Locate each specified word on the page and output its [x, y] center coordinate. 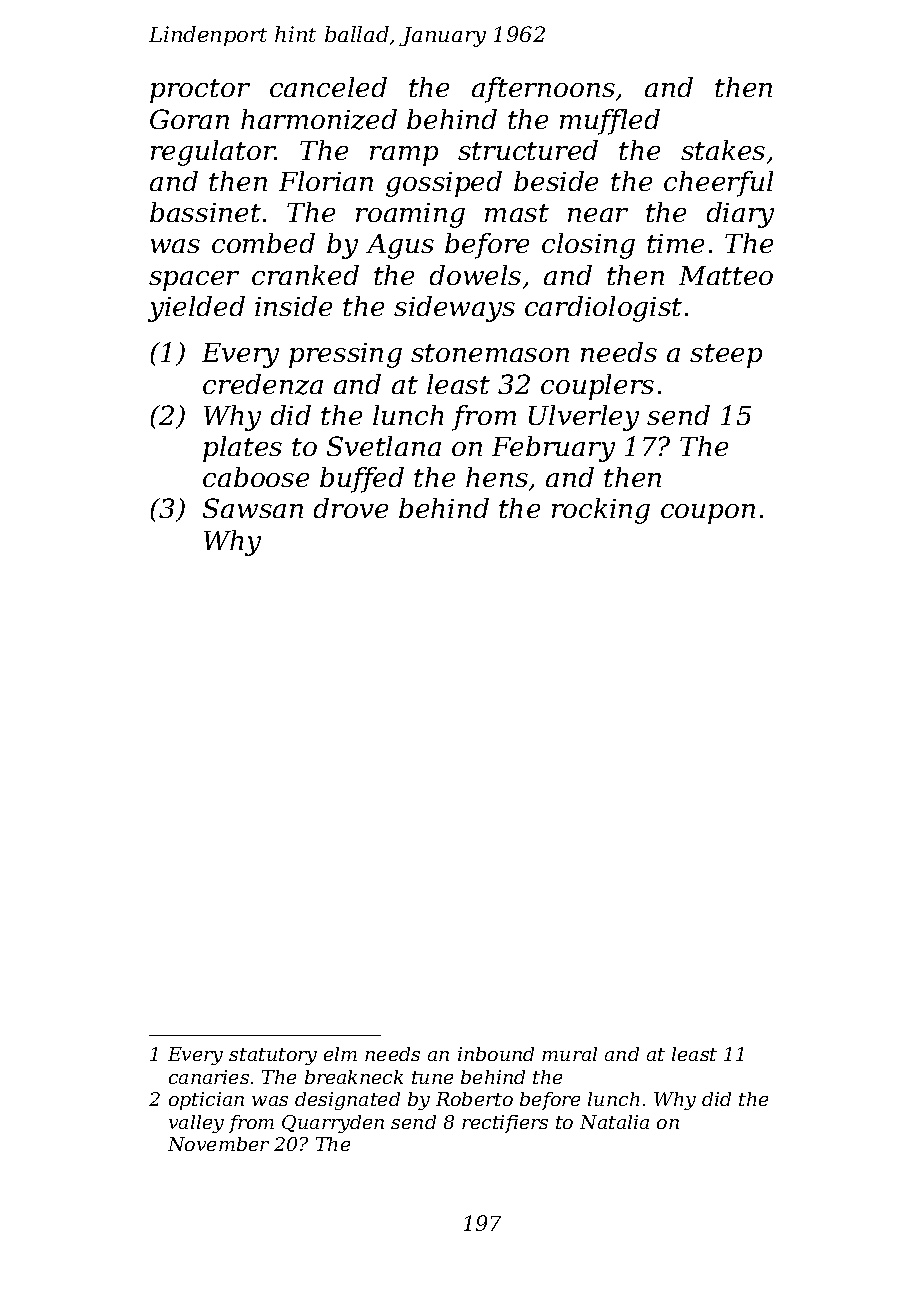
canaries [209, 1077]
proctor [200, 91]
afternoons [543, 90]
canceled [328, 87]
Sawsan [253, 508]
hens [497, 477]
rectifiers [505, 1124]
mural [569, 1054]
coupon [708, 514]
